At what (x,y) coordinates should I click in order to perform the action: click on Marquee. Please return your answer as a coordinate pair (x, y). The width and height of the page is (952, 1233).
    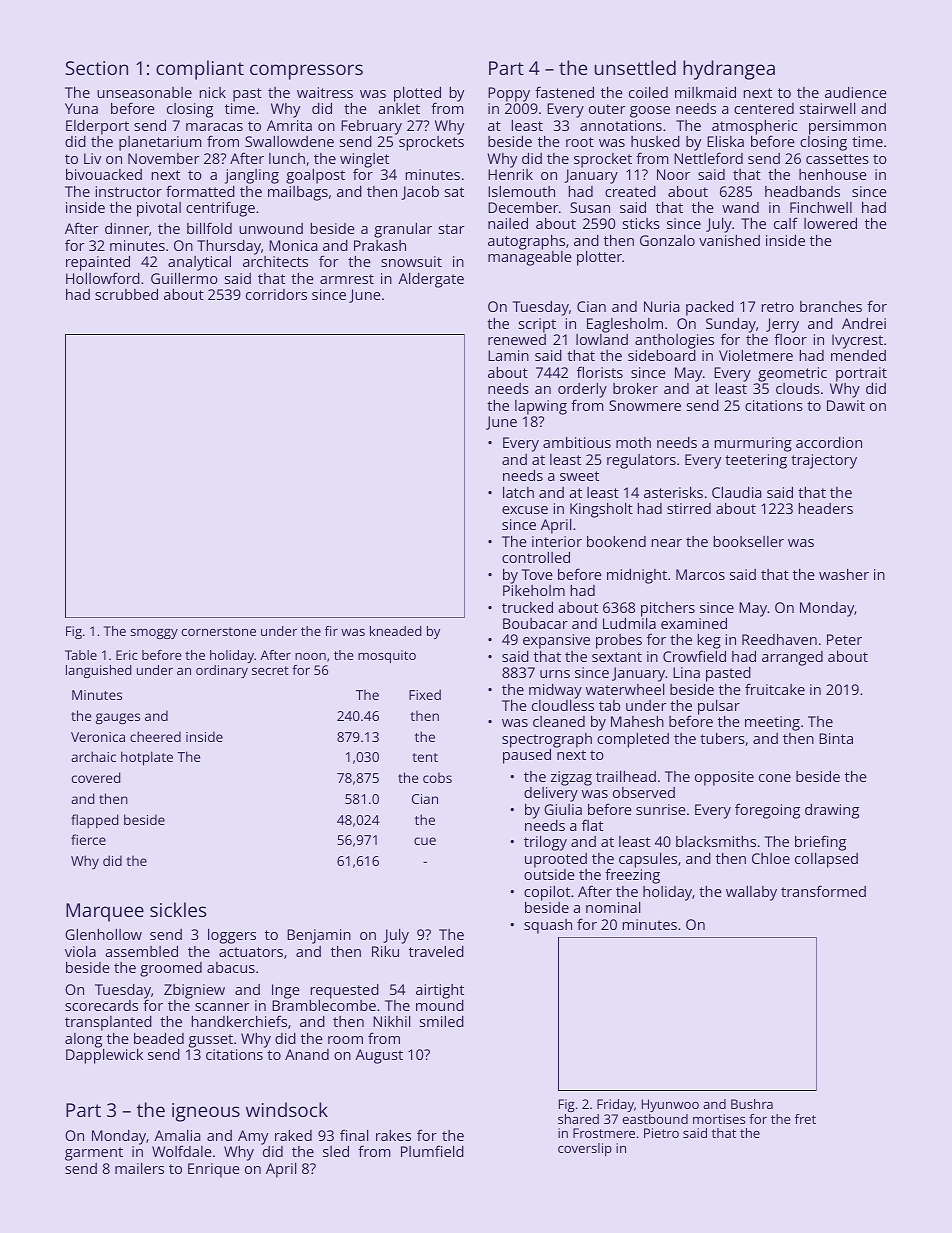
    Looking at the image, I should click on (105, 912).
